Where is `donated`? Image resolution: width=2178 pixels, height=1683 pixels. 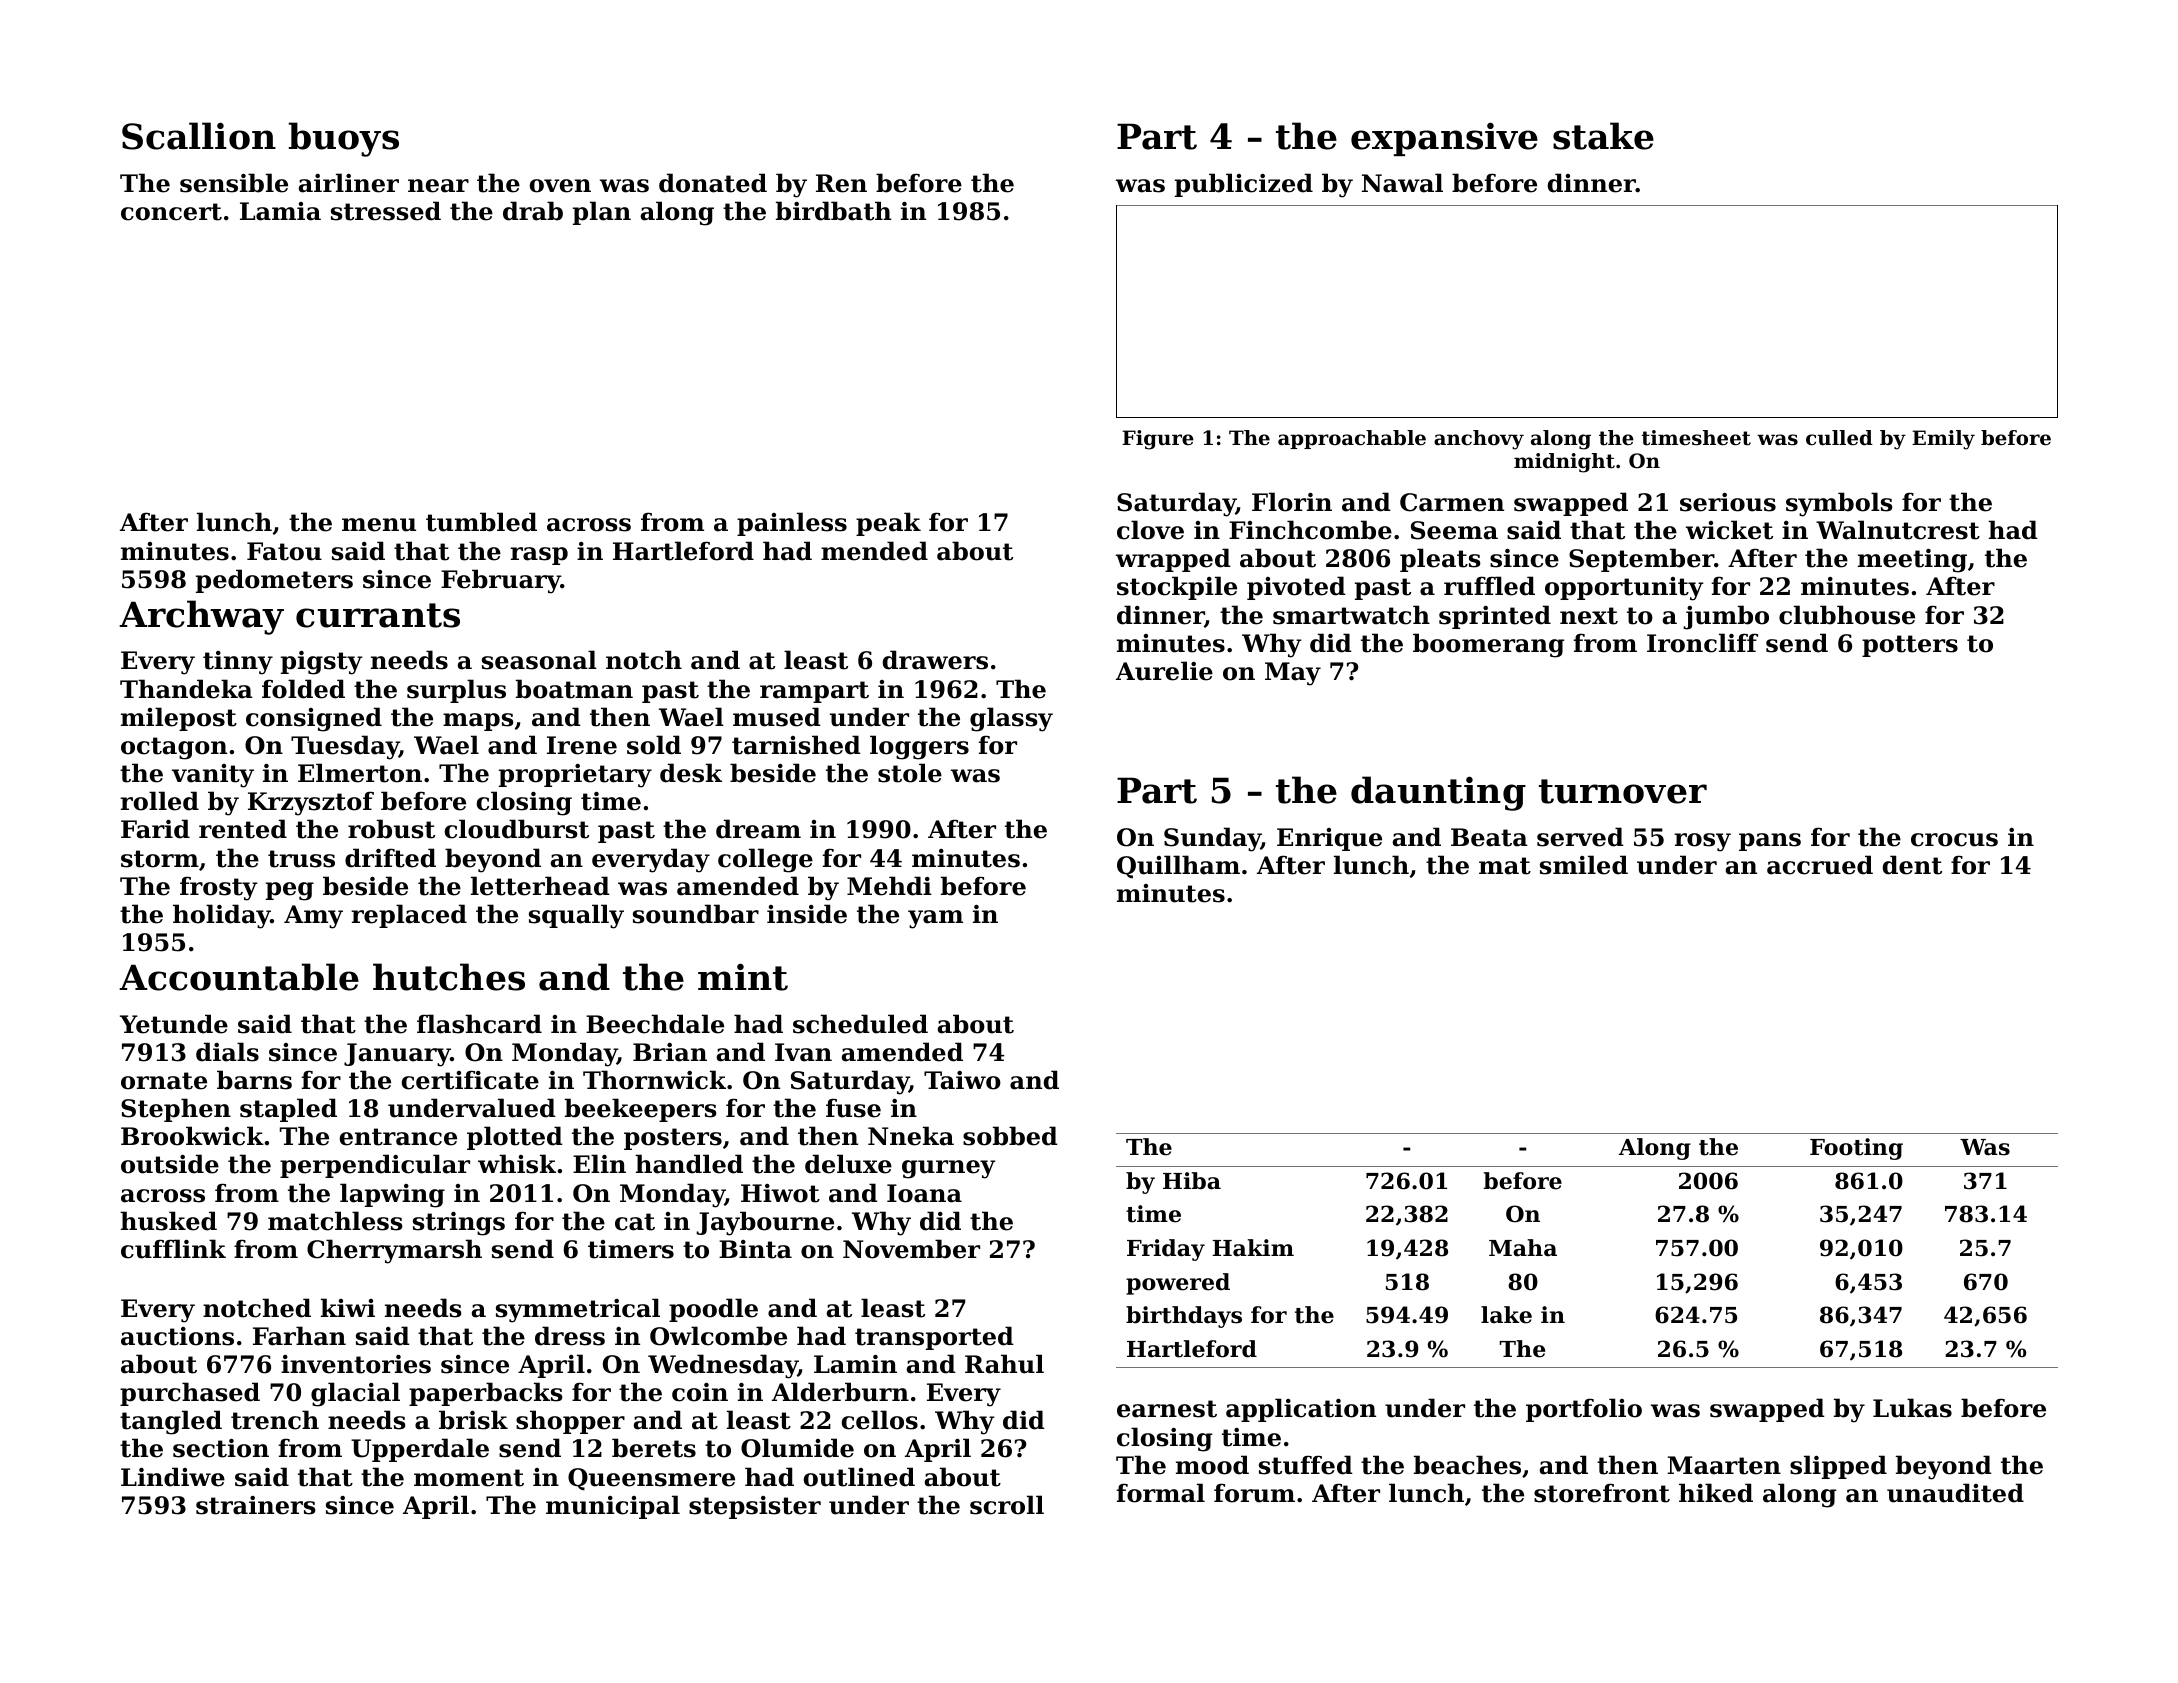 donated is located at coordinates (713, 183).
